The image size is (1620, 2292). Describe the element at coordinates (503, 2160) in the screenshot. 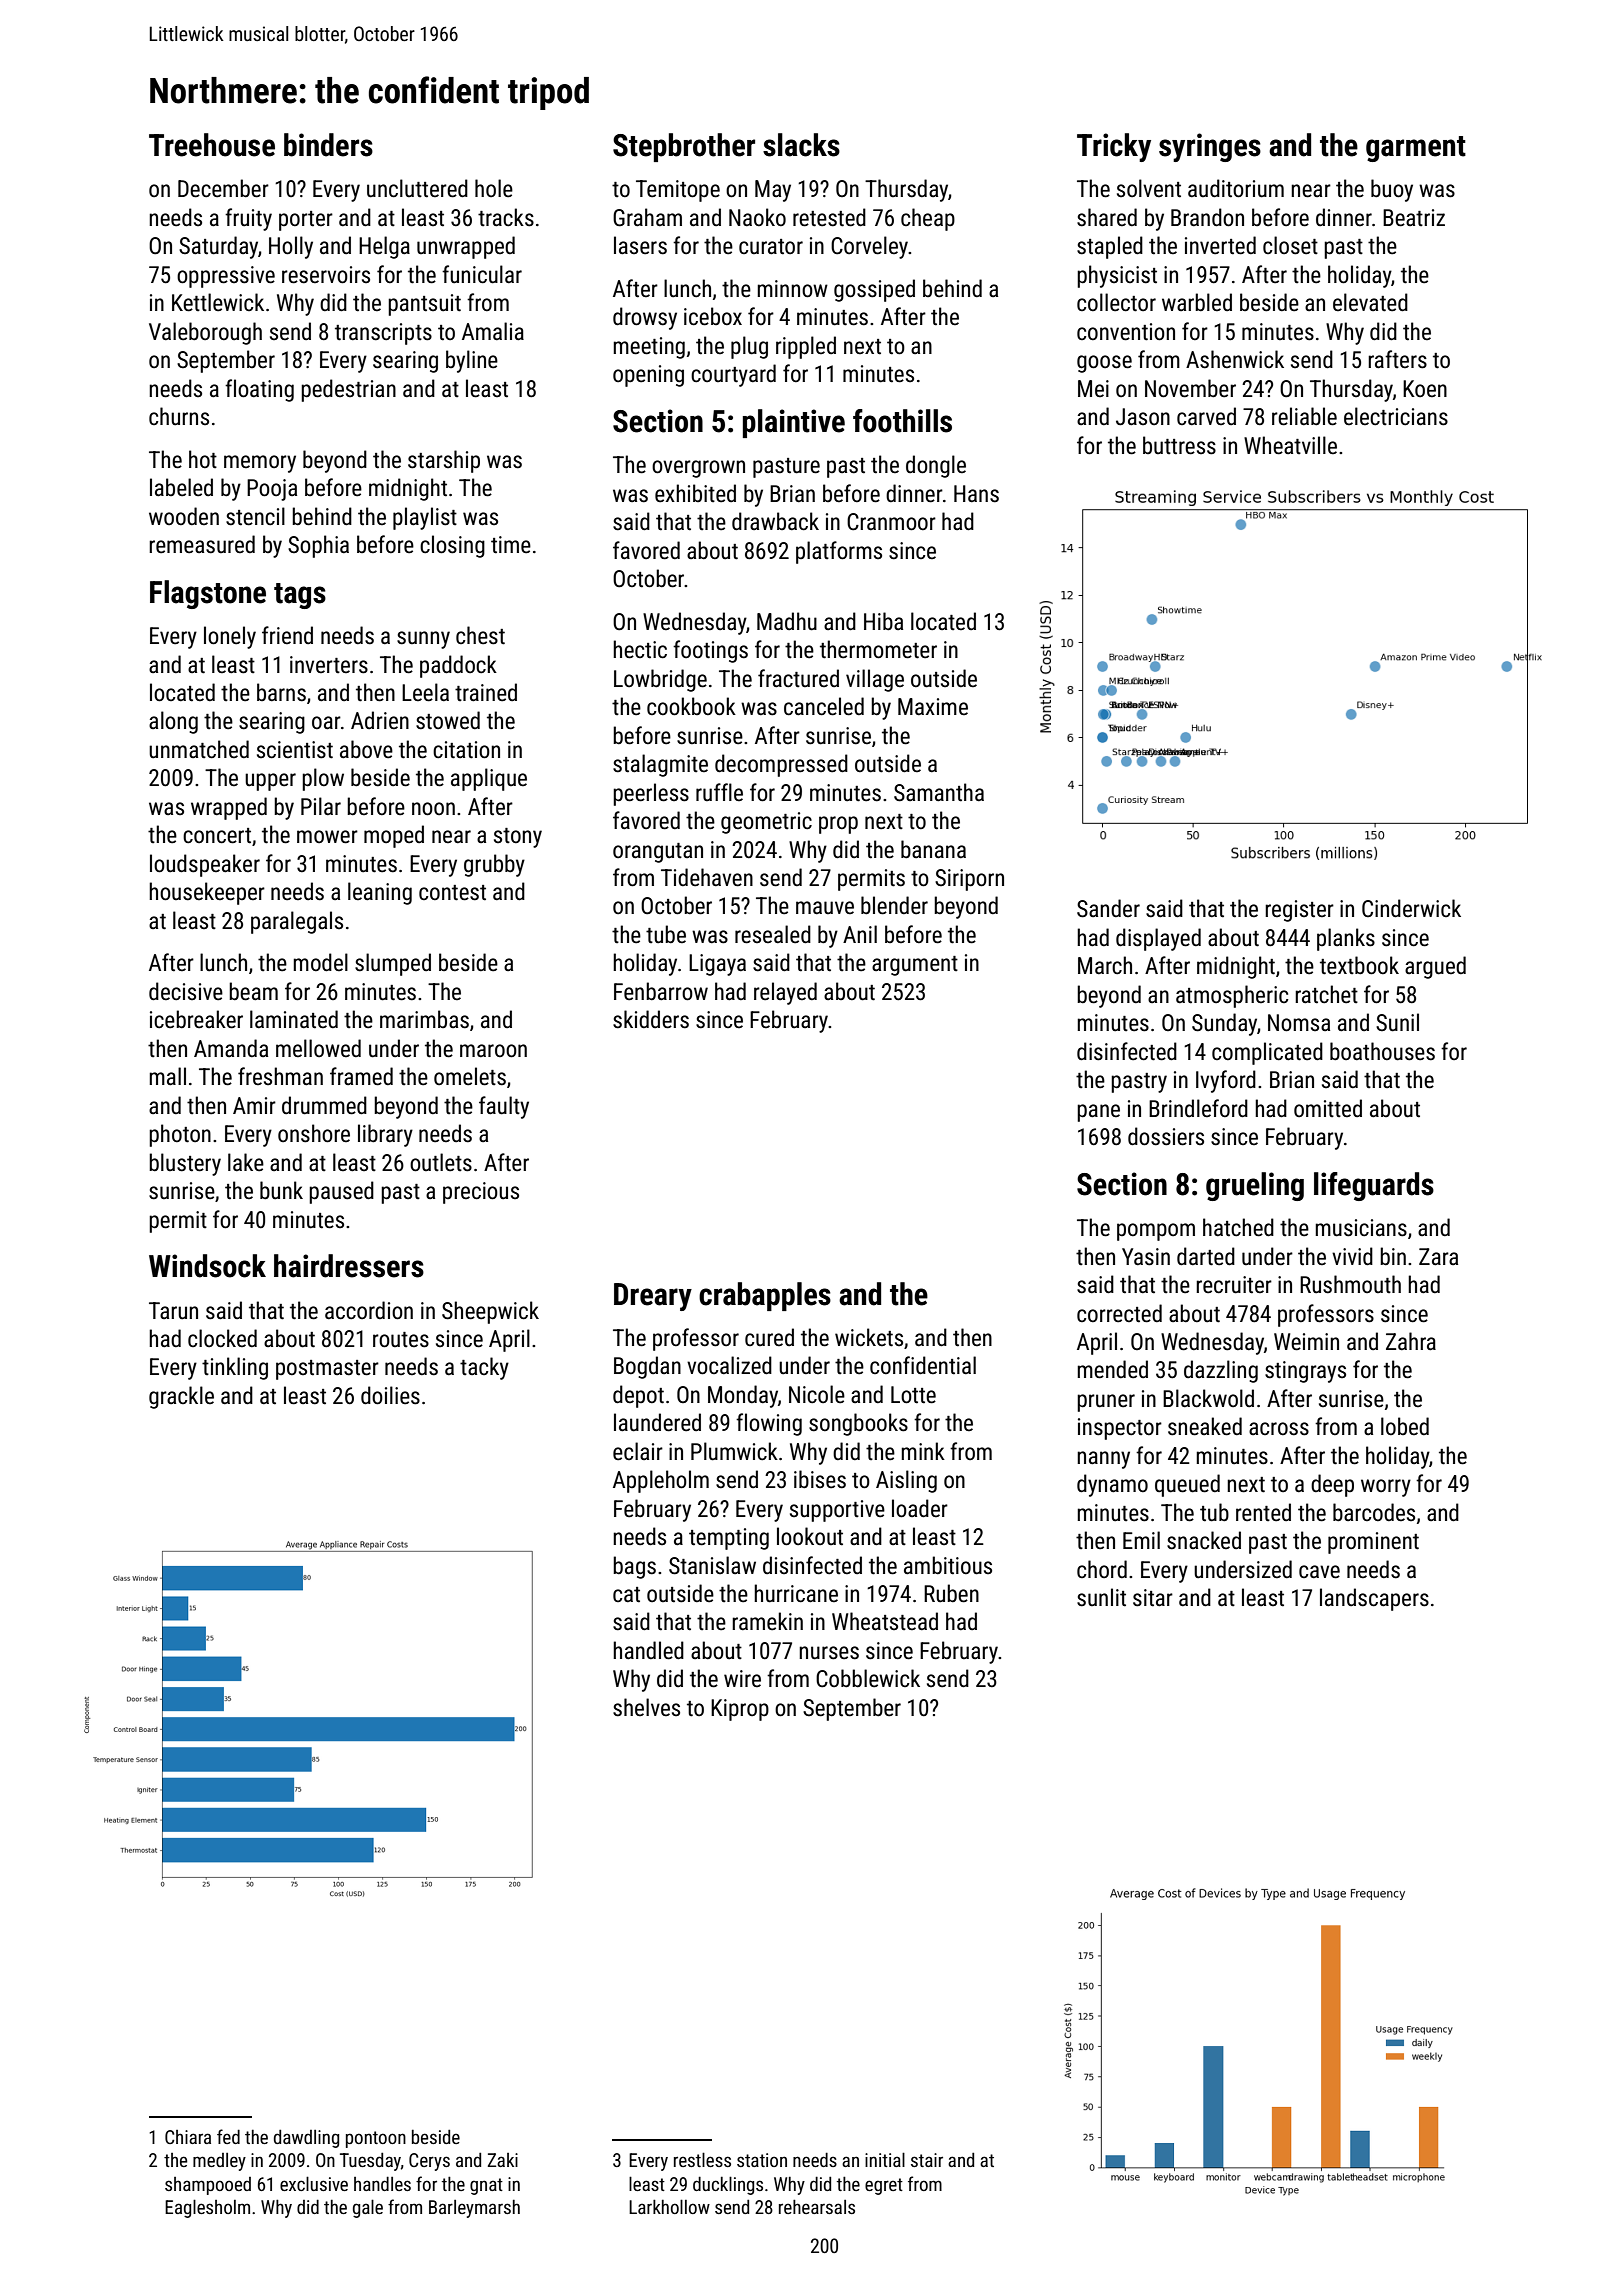

I see `Zaki` at that location.
